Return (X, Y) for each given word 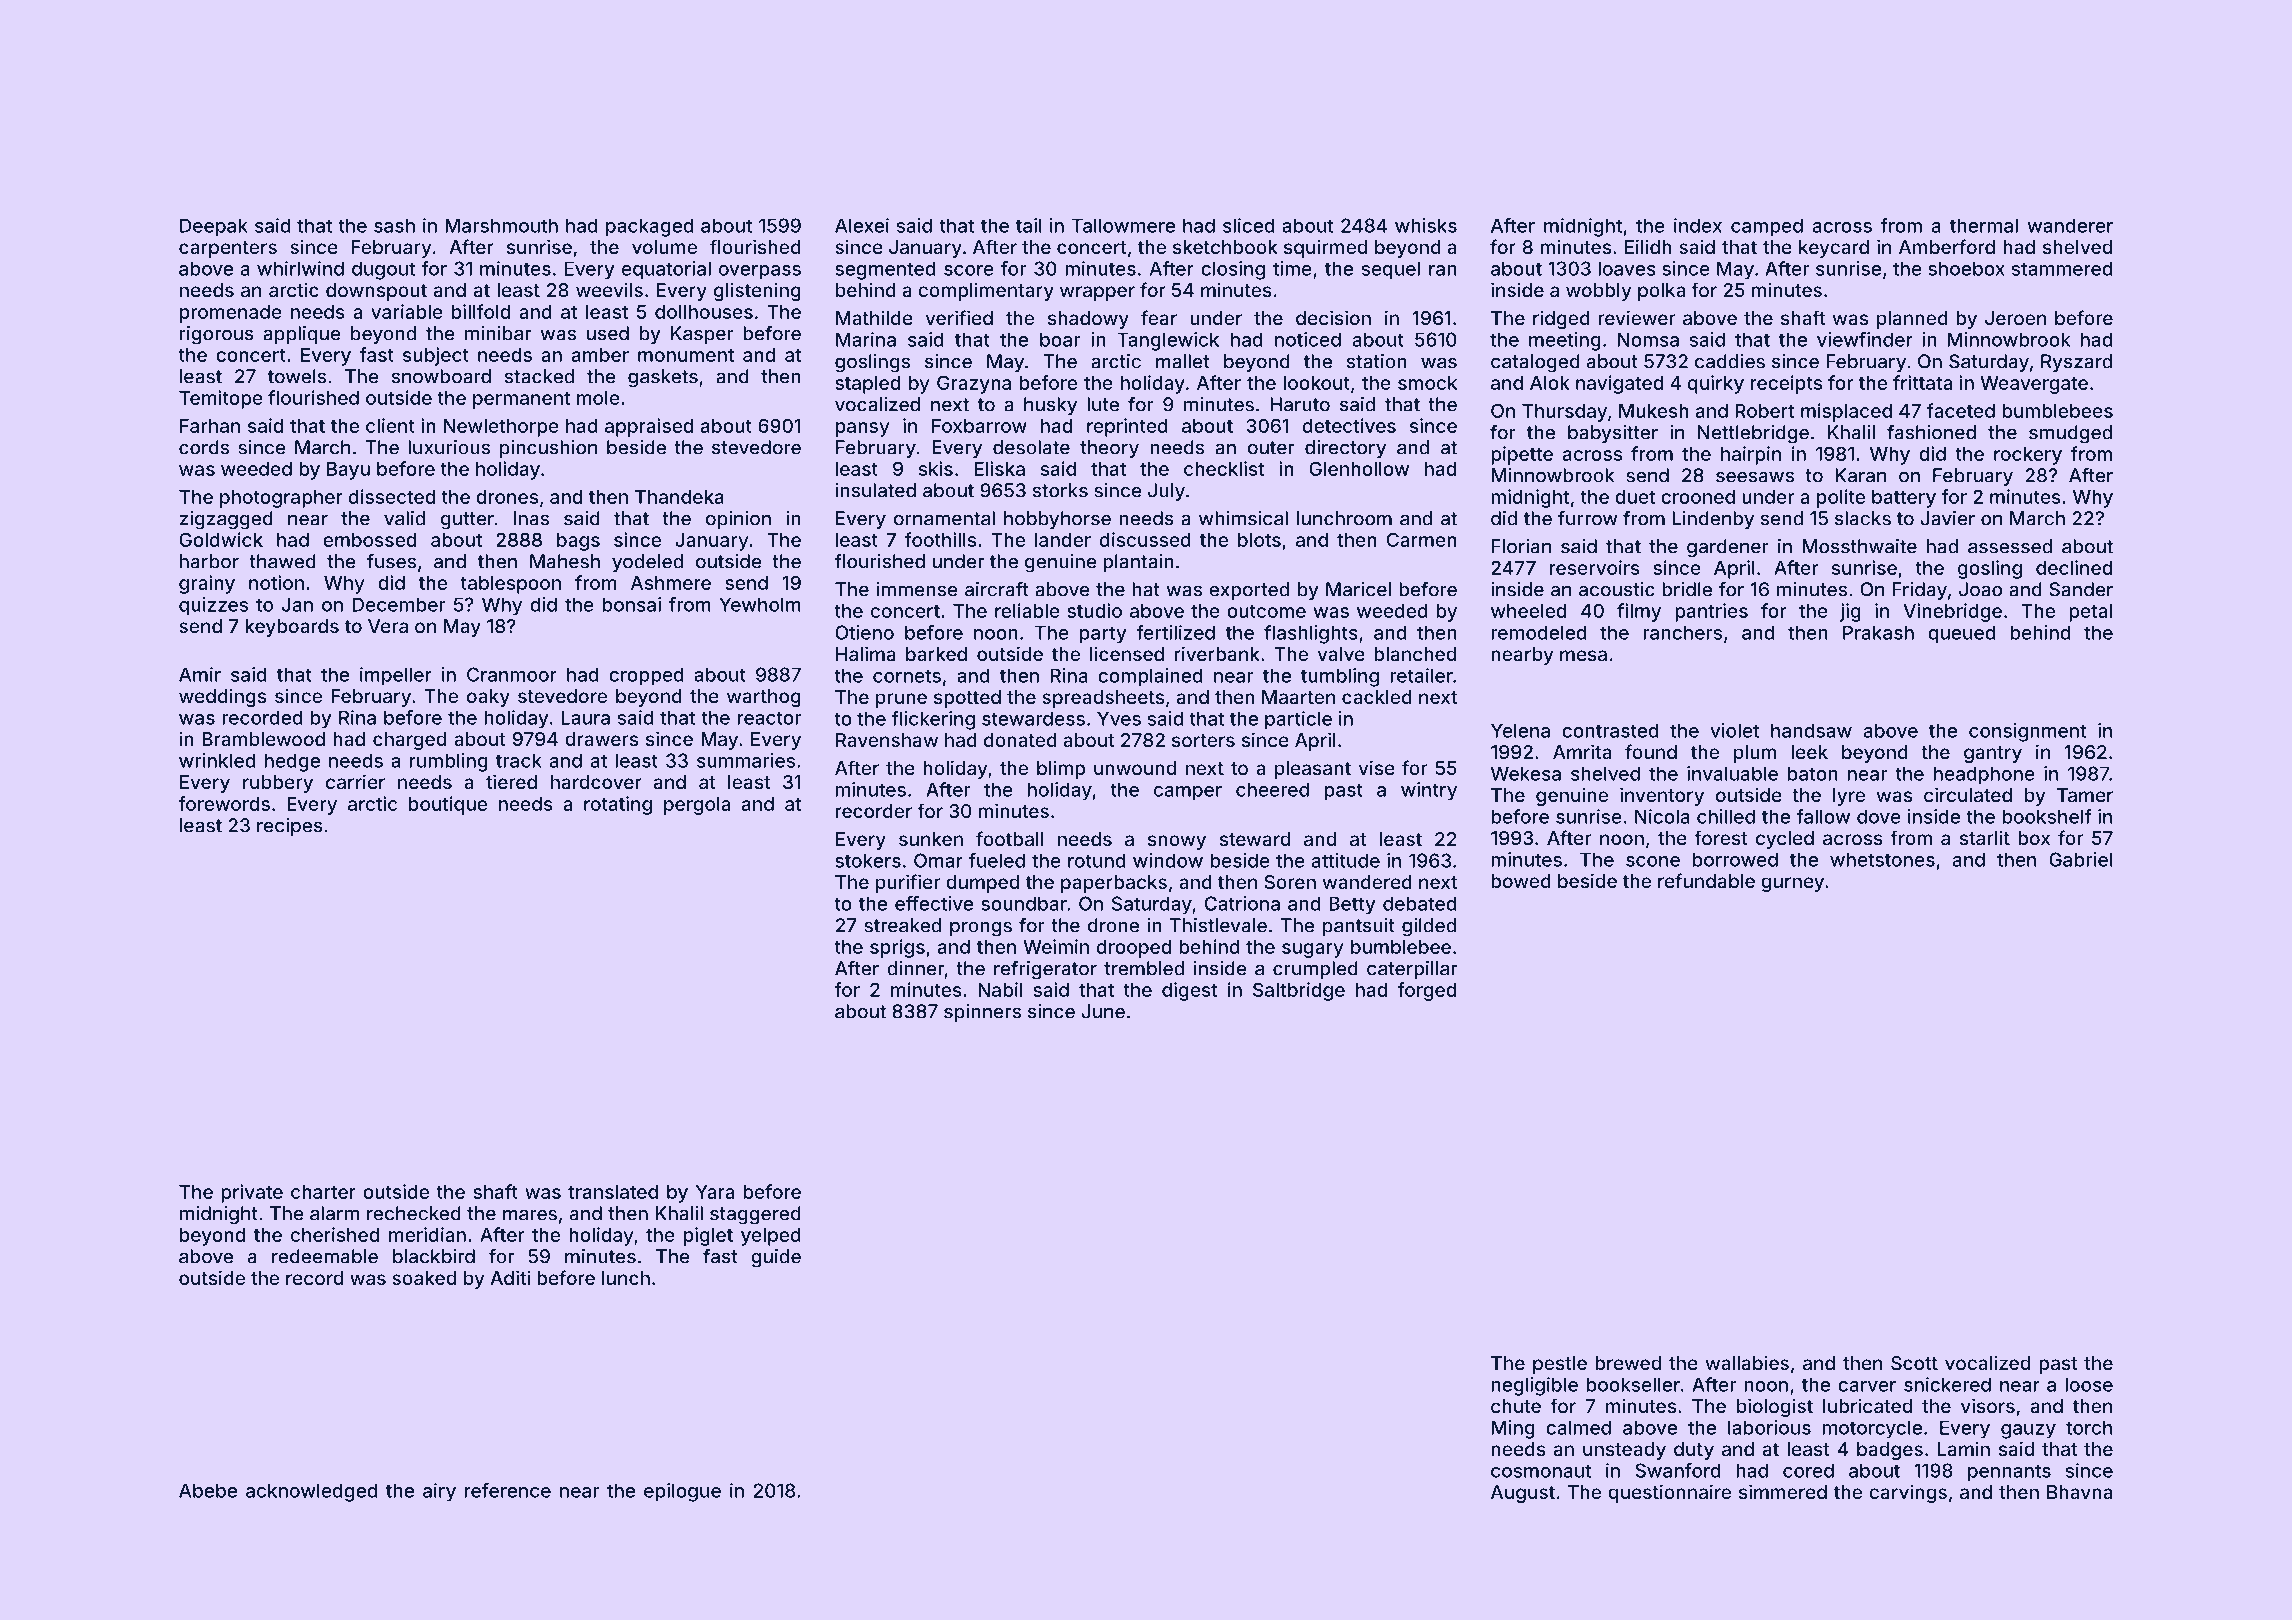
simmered (1783, 1491)
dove (1879, 816)
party (1103, 635)
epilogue (682, 1492)
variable (407, 311)
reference (508, 1490)
